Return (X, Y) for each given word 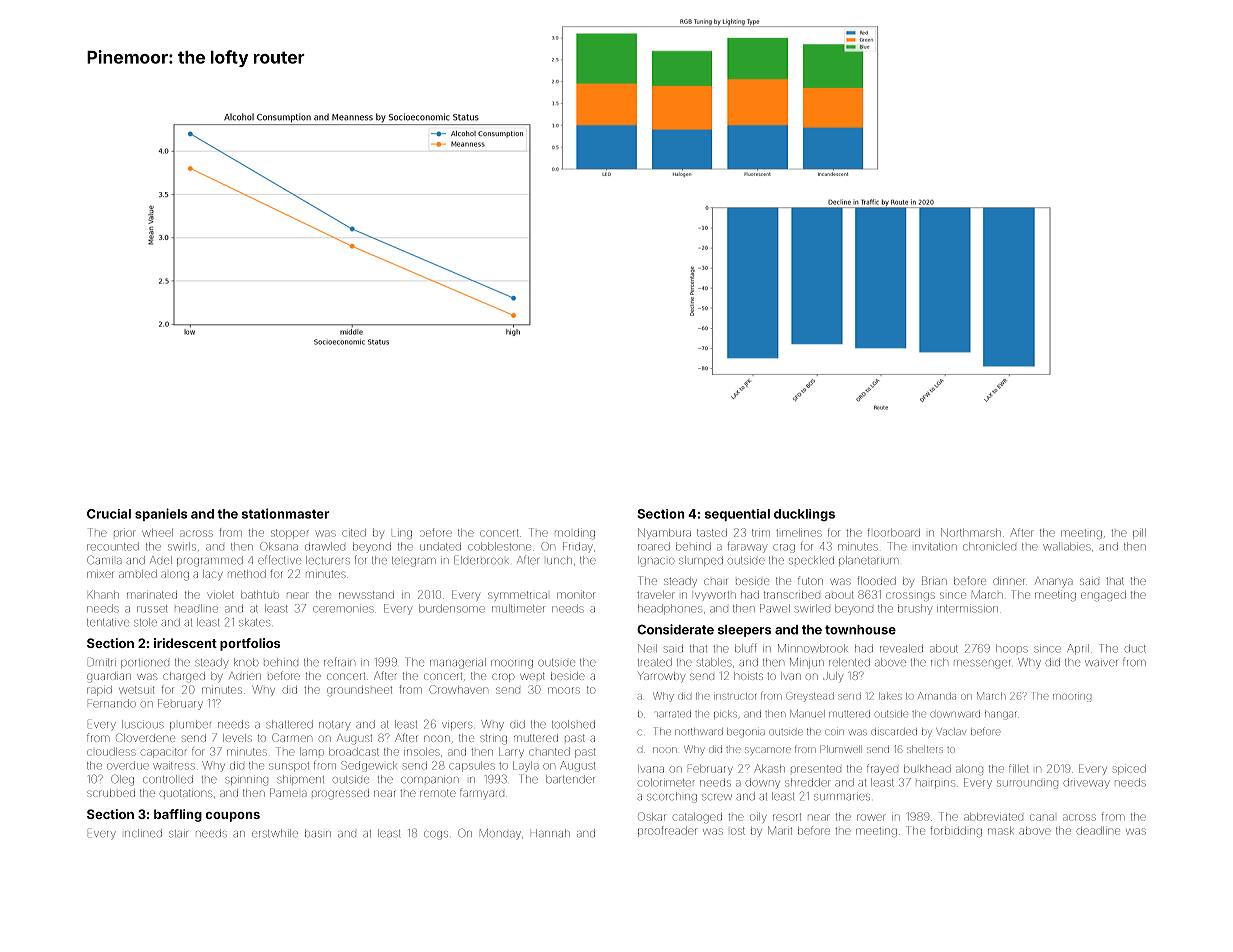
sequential (737, 515)
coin (834, 732)
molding (575, 534)
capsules (472, 766)
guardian (109, 677)
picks (725, 714)
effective (279, 560)
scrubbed (111, 793)
